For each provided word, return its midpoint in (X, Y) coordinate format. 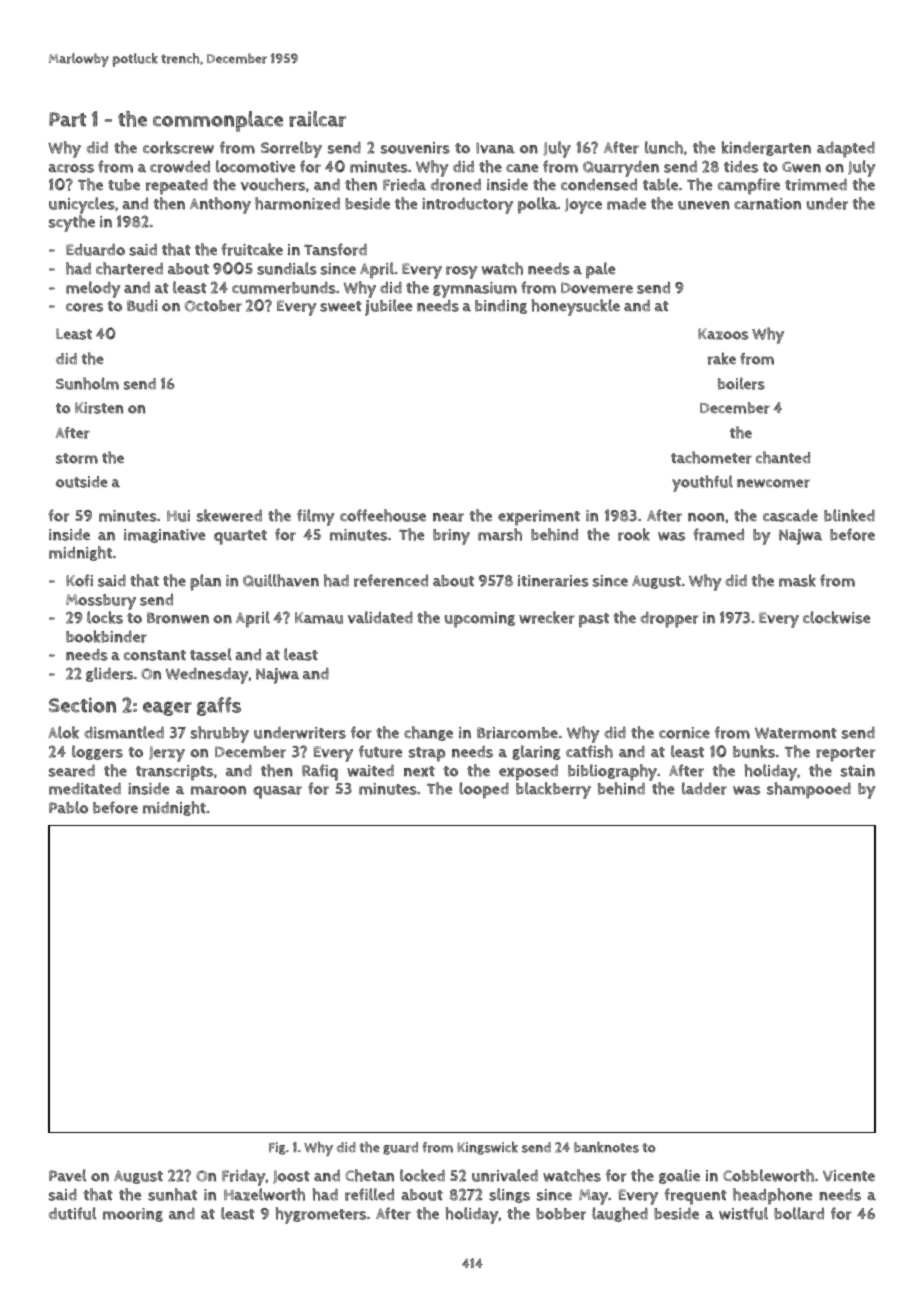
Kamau (319, 618)
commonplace (218, 121)
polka (537, 205)
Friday (243, 1177)
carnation (767, 204)
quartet (240, 537)
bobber (561, 1214)
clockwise (837, 617)
